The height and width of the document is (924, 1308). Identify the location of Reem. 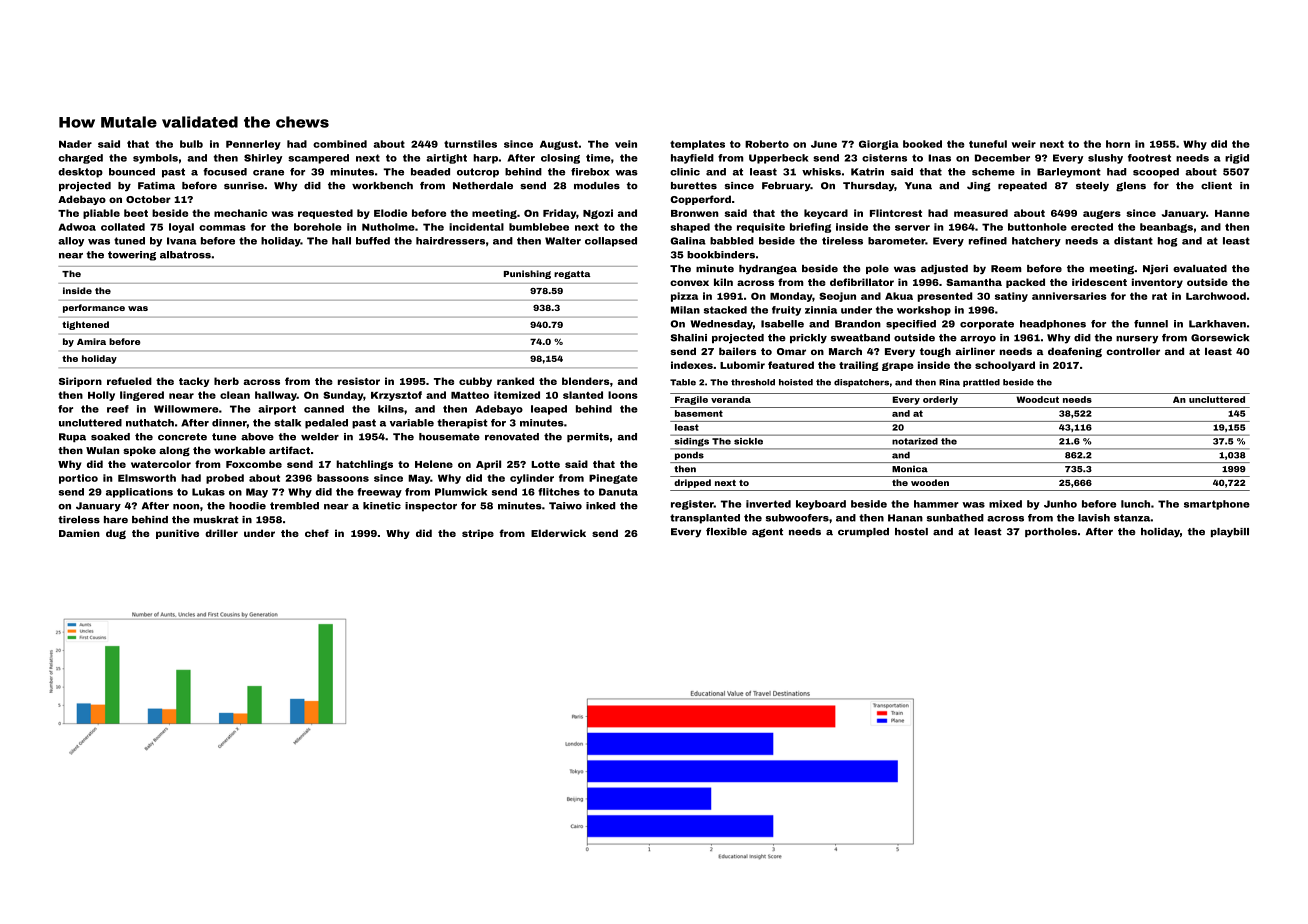
(1006, 268).
